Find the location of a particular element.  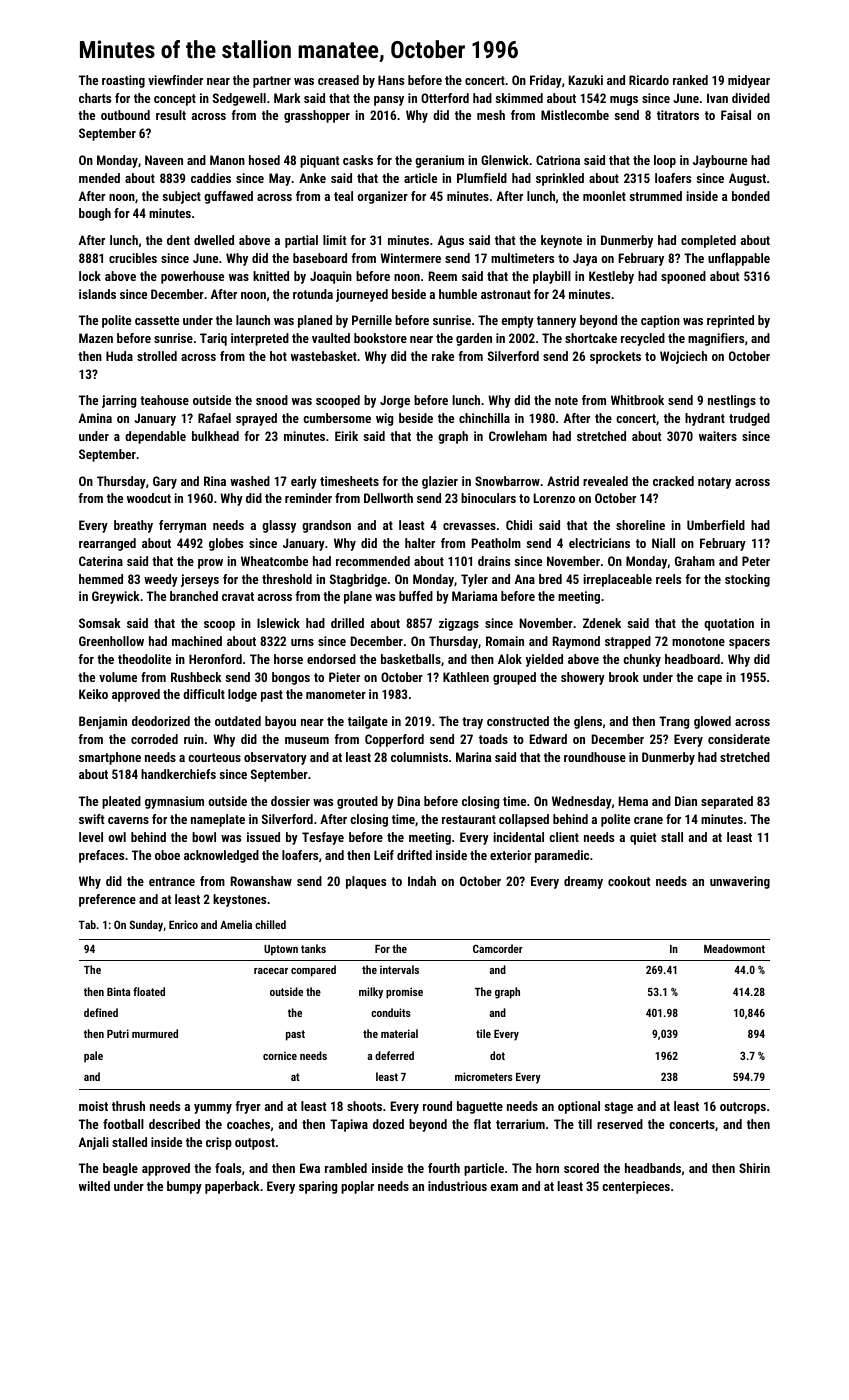

Ricardo is located at coordinates (649, 80).
